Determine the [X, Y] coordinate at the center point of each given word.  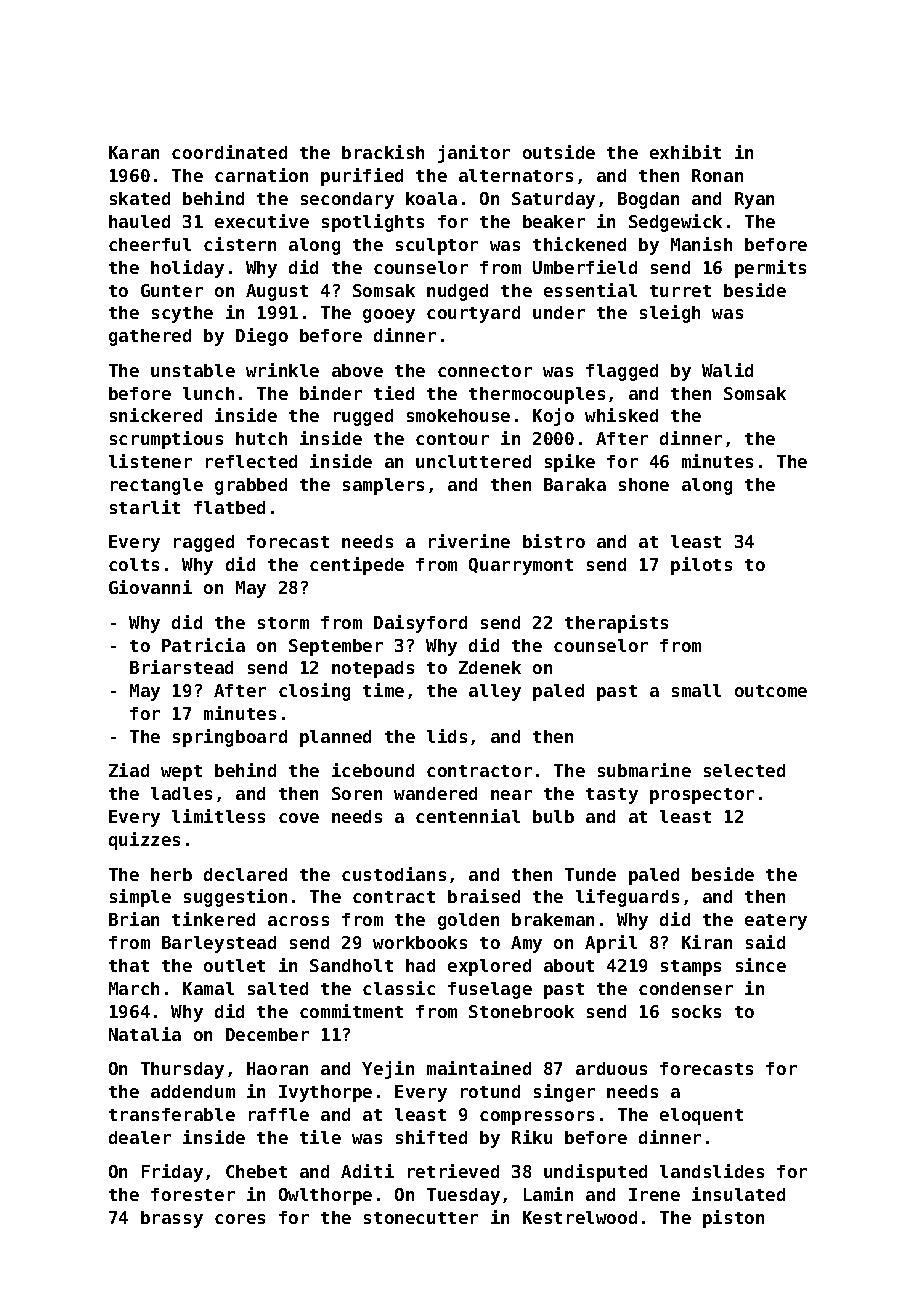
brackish [383, 152]
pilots [701, 566]
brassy [172, 1219]
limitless [218, 816]
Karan [134, 152]
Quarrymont [521, 566]
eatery [776, 922]
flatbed [229, 507]
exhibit [685, 152]
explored [489, 967]
